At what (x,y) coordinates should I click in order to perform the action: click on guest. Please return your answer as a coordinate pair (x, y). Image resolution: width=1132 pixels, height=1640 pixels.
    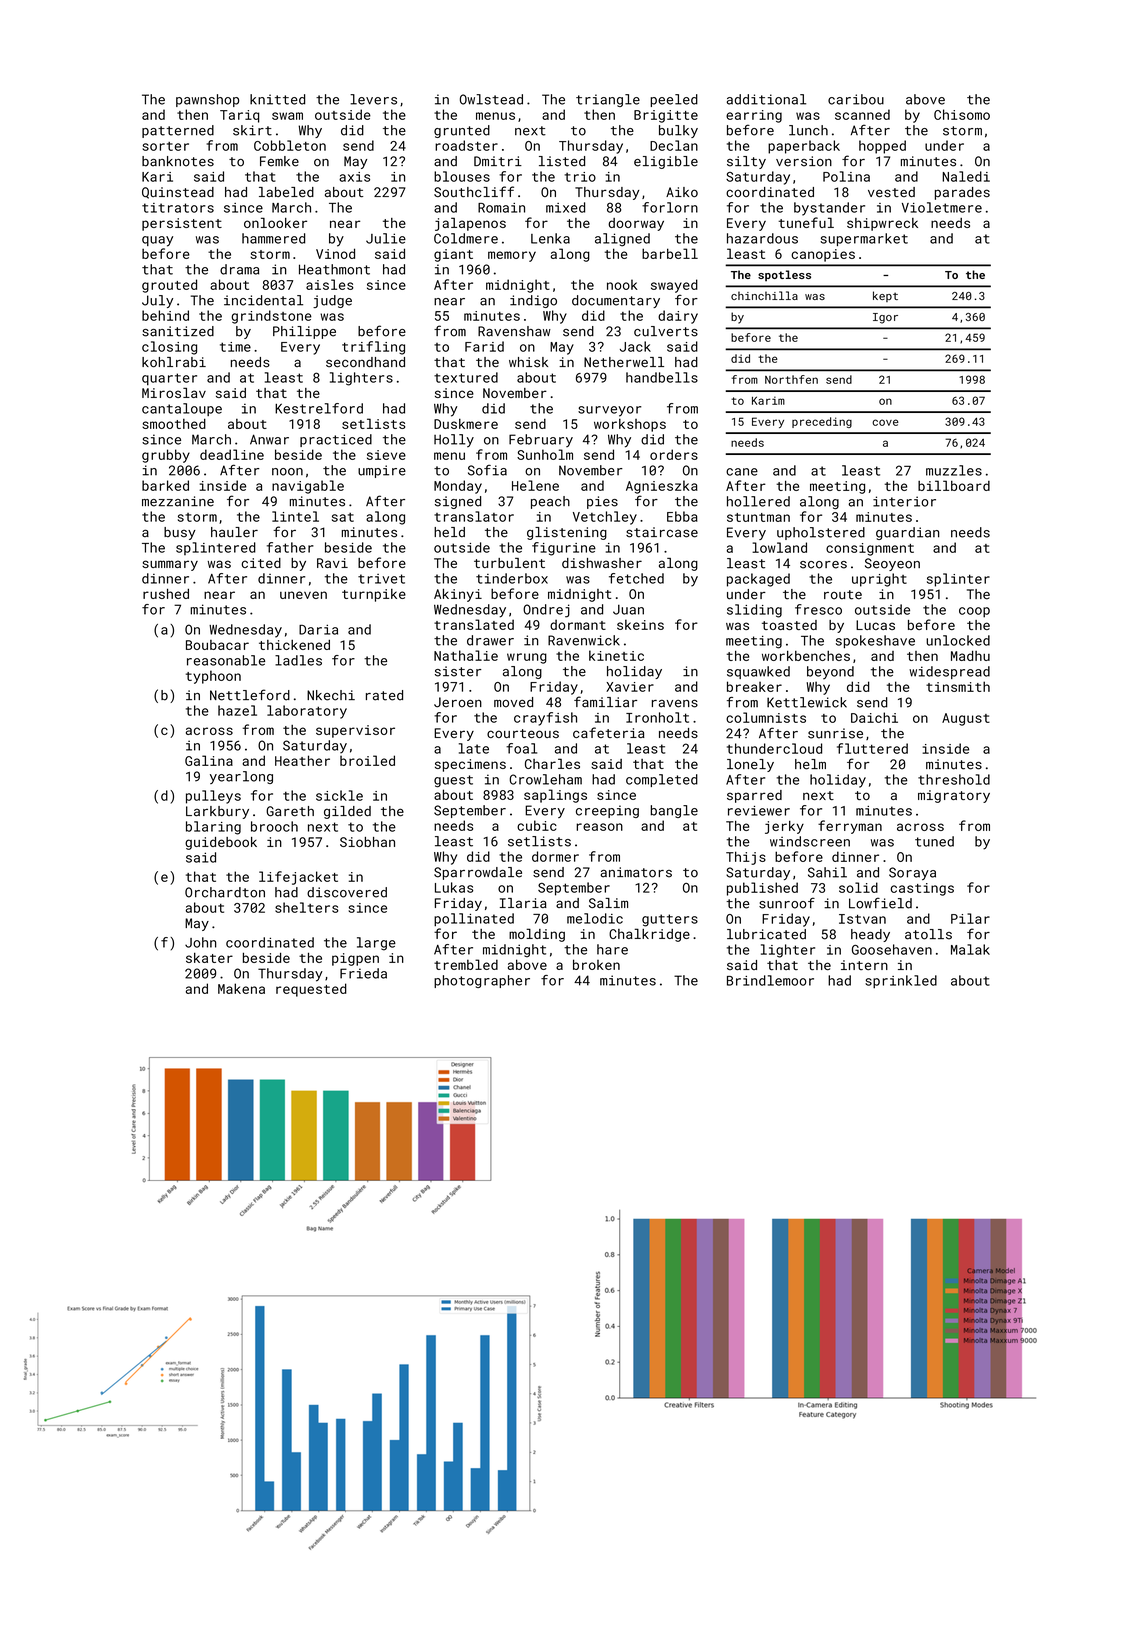
    Looking at the image, I should click on (453, 781).
